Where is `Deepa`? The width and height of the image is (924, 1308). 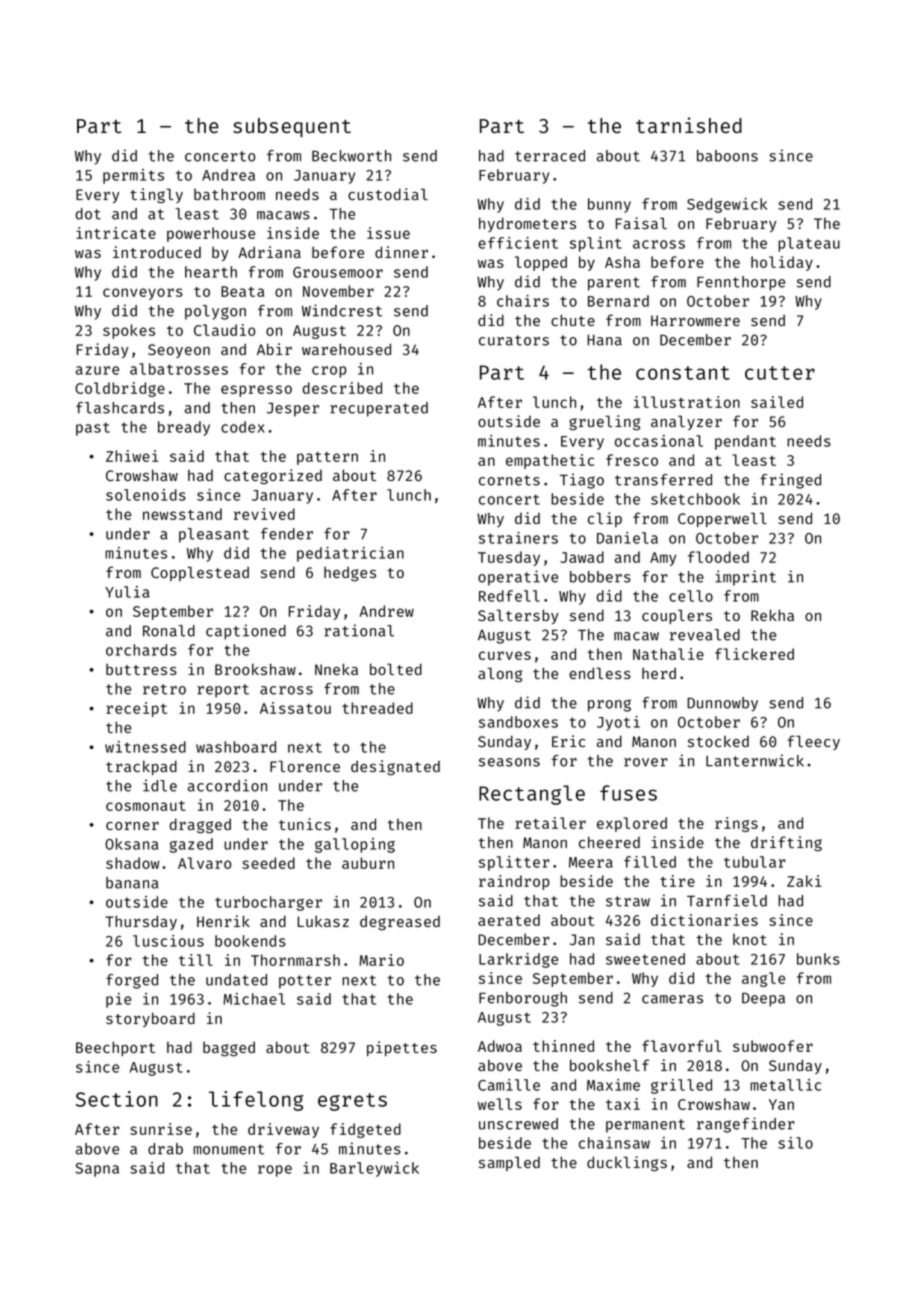
Deepa is located at coordinates (763, 1000).
